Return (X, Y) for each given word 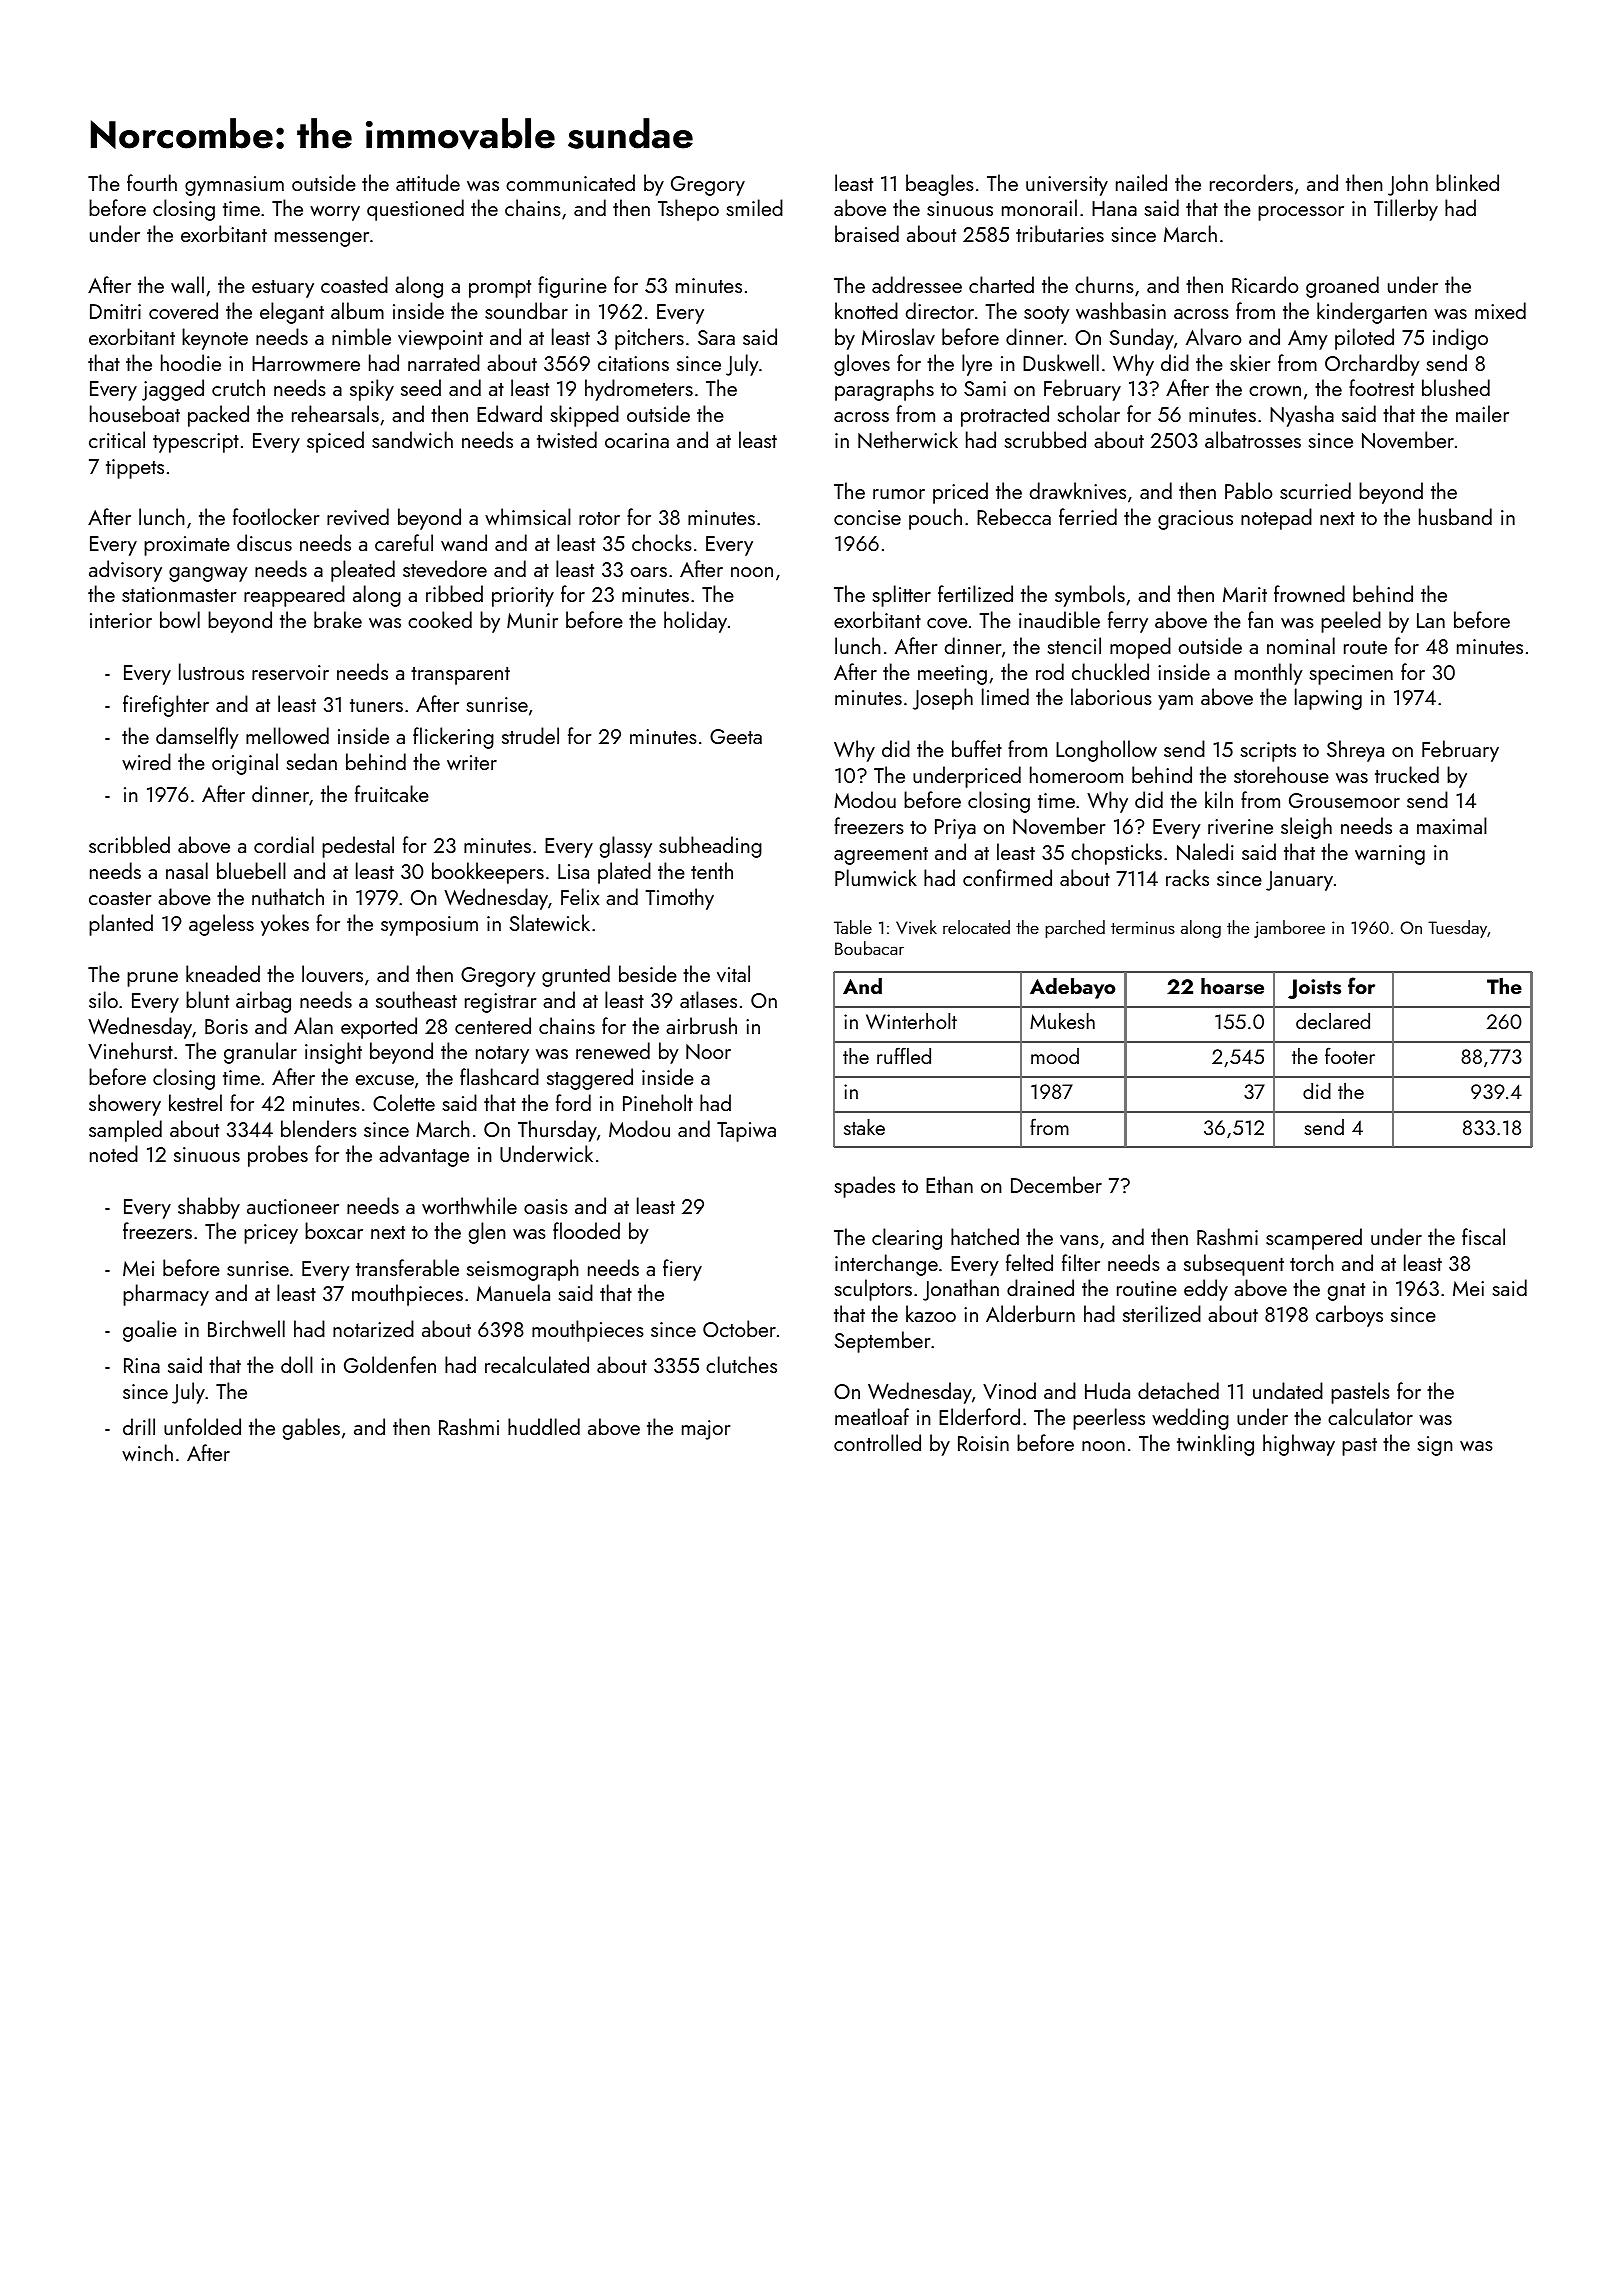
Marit (1245, 594)
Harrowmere (306, 363)
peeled (1351, 622)
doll (297, 1364)
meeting (952, 675)
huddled (544, 1426)
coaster (120, 898)
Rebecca (1014, 516)
